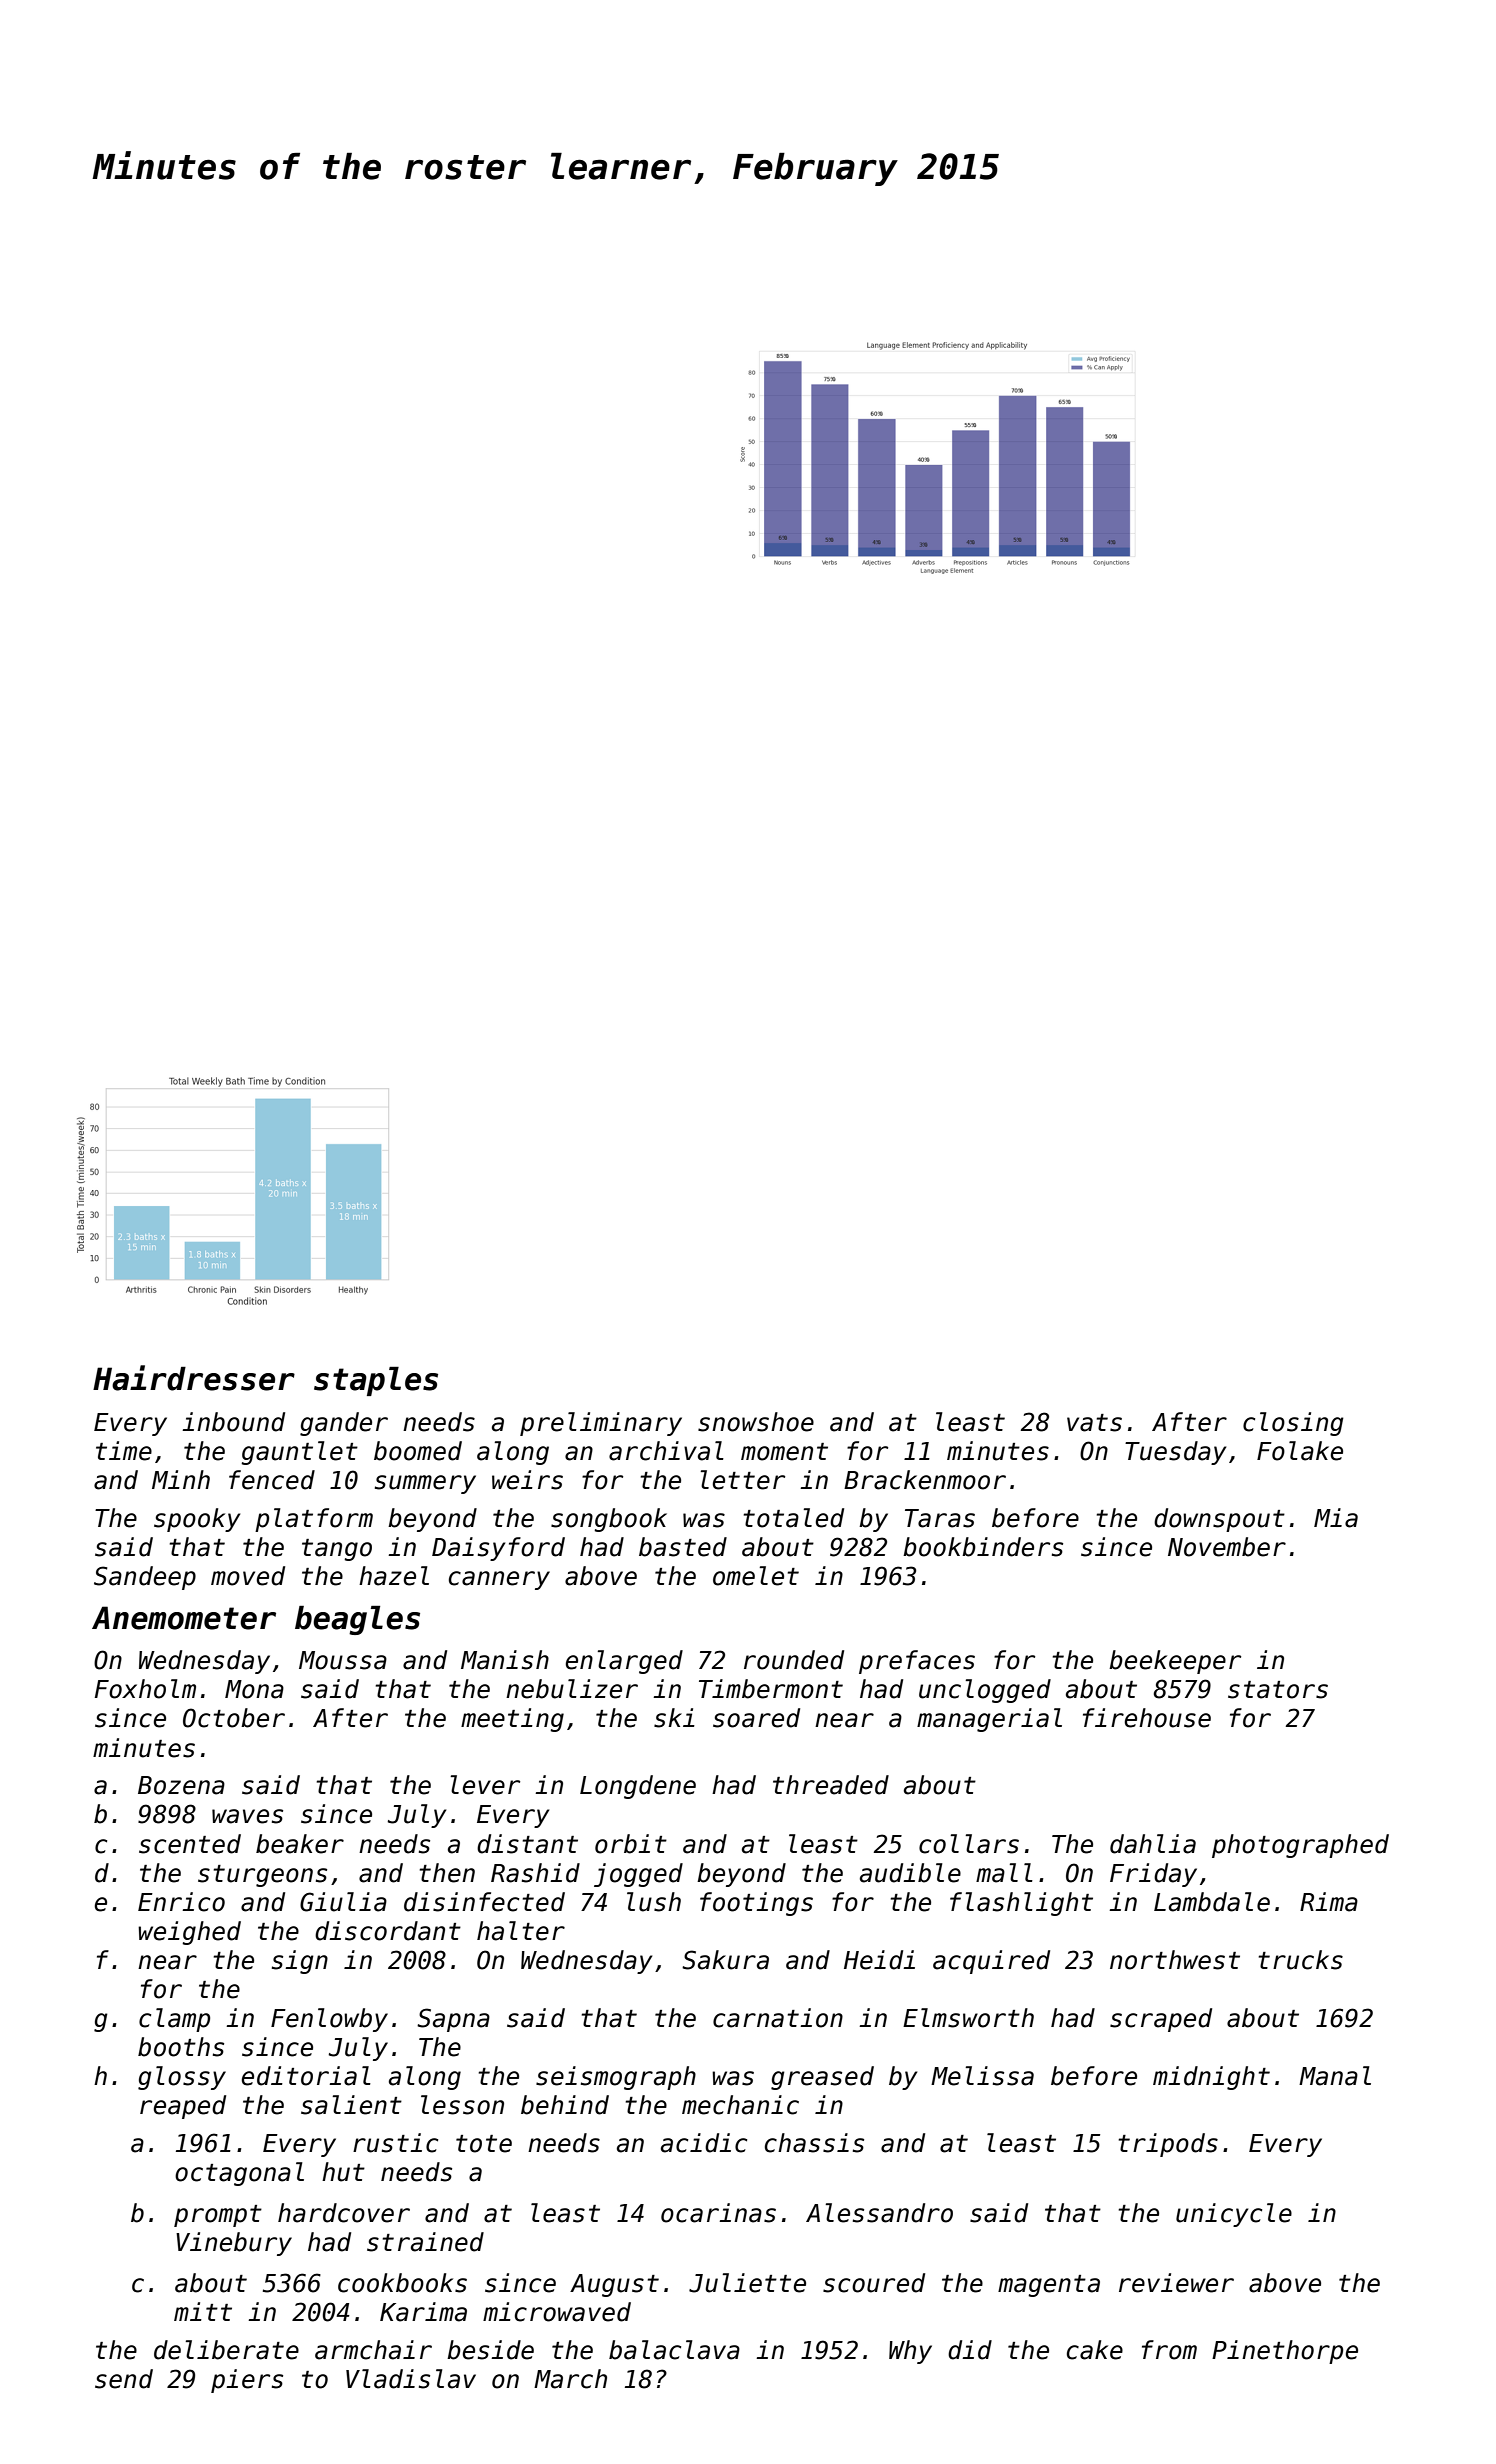 Image resolution: width=1496 pixels, height=2464 pixels. What do you see at coordinates (601, 1424) in the document?
I see `preliminary` at bounding box center [601, 1424].
